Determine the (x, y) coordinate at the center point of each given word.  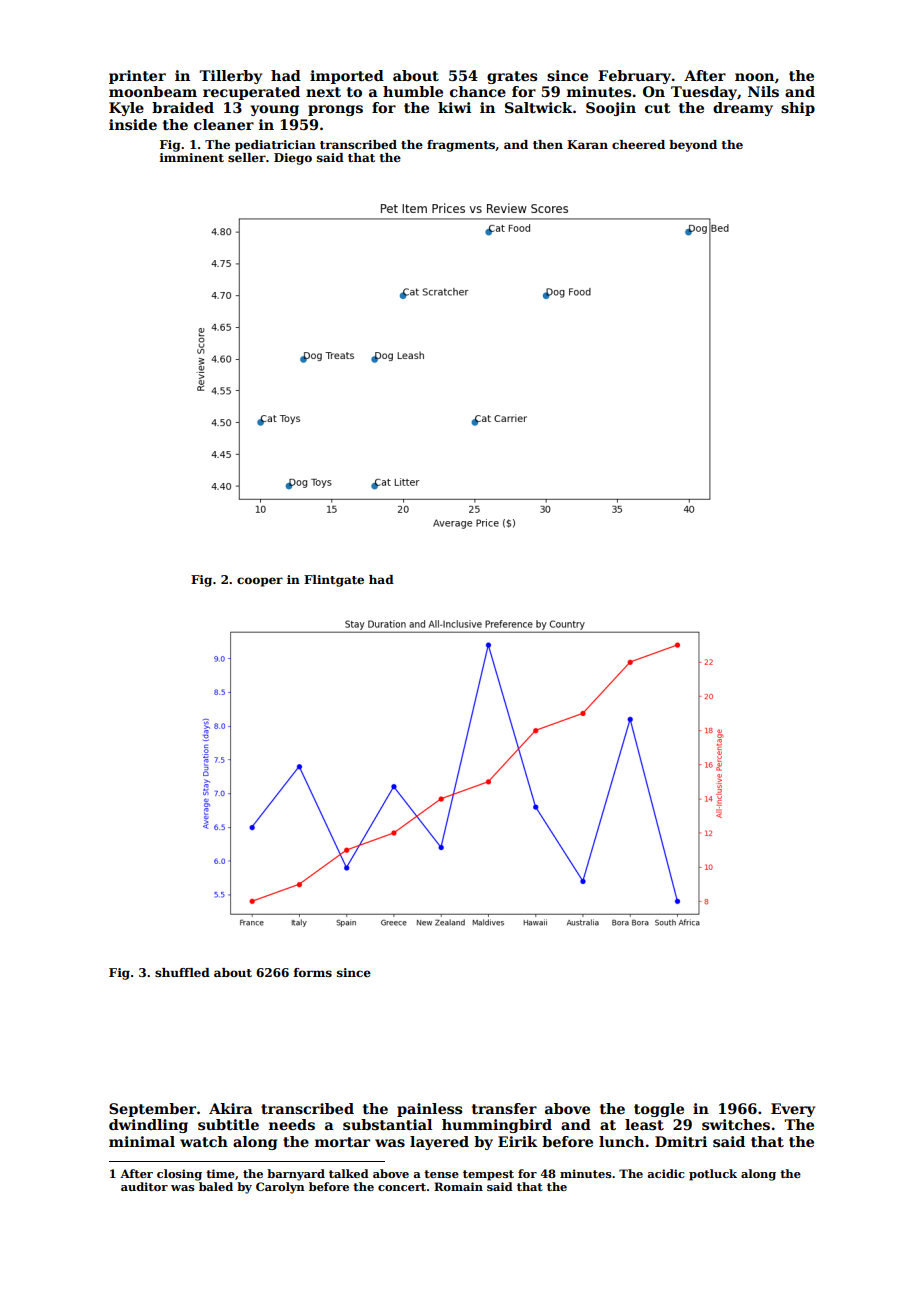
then (548, 144)
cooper (260, 582)
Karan (587, 144)
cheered (638, 144)
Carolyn (280, 1188)
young (274, 110)
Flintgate (334, 581)
